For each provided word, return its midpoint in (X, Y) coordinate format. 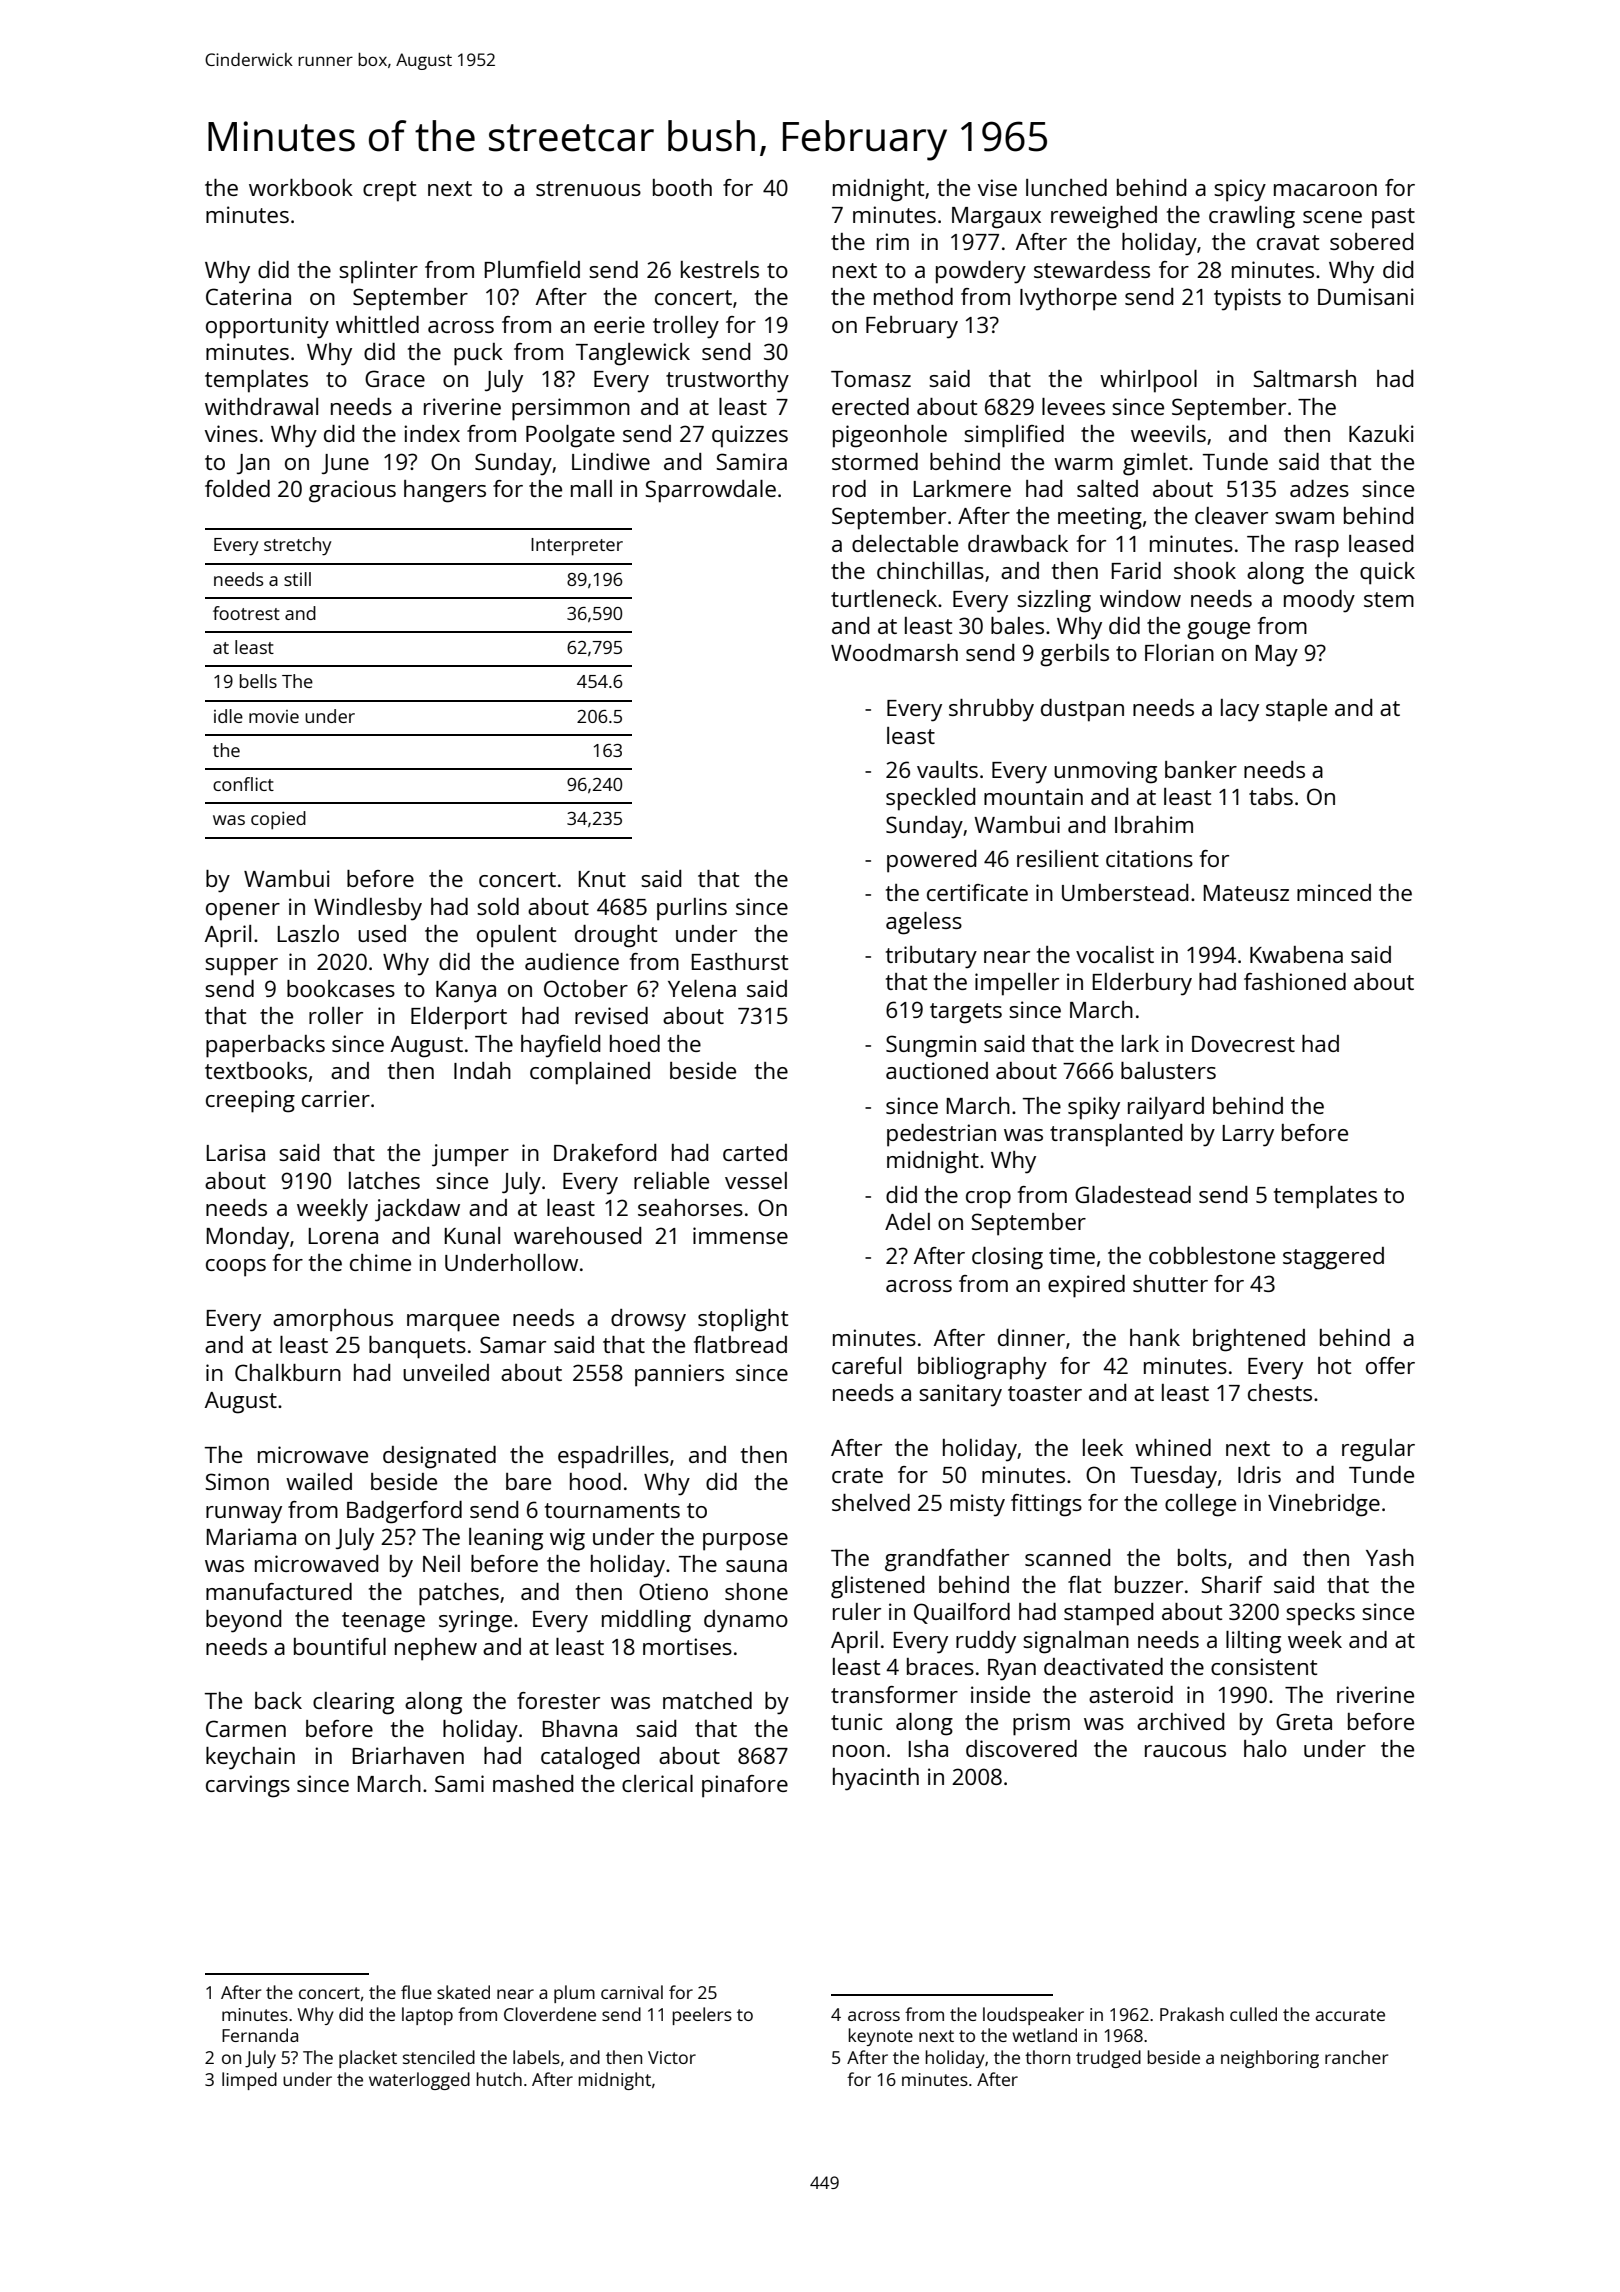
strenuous (588, 188)
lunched (1066, 187)
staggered (1333, 1258)
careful (866, 1365)
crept (389, 191)
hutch (499, 2079)
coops (236, 1268)
